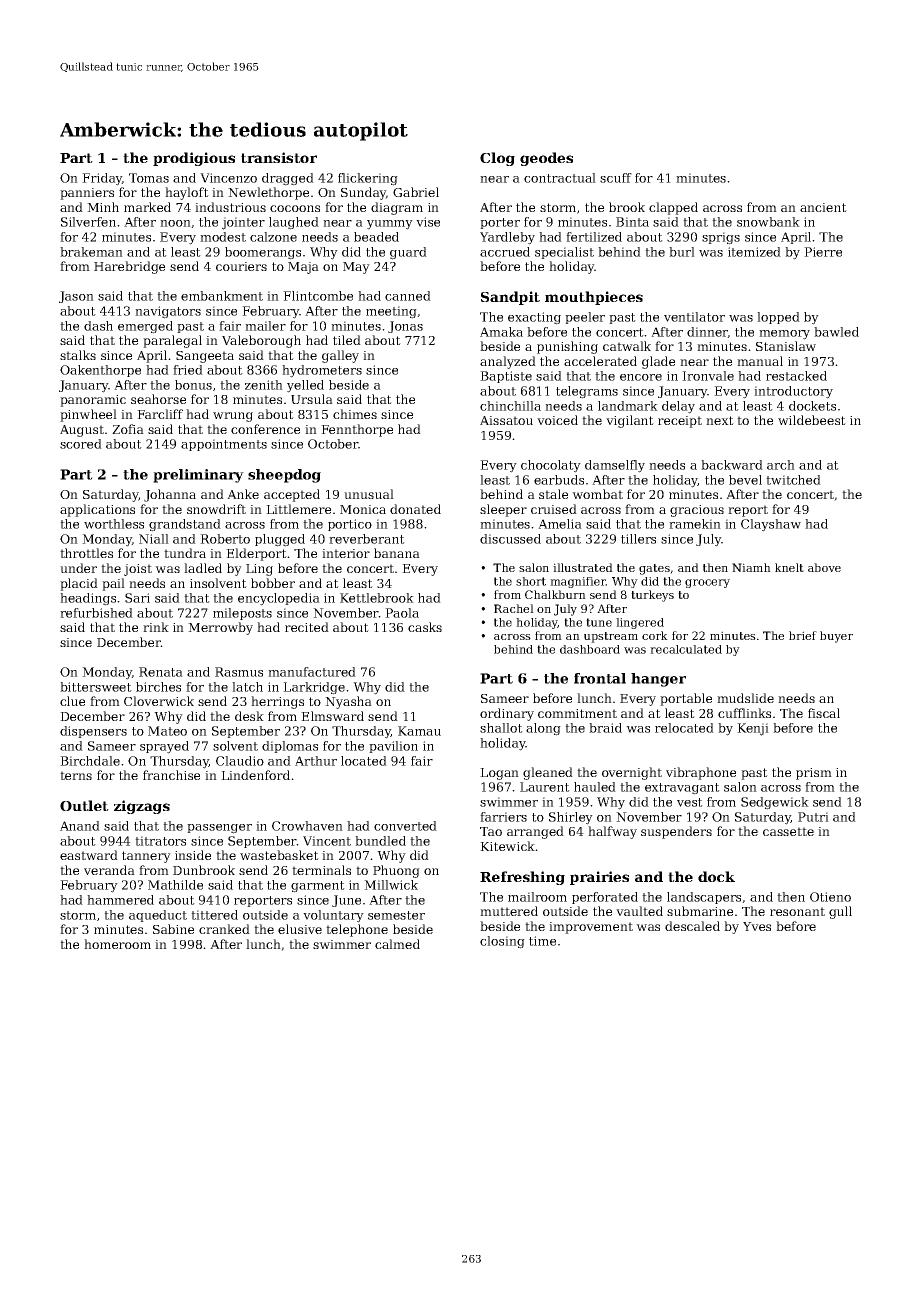  What do you see at coordinates (793, 480) in the page?
I see `twitched` at bounding box center [793, 480].
